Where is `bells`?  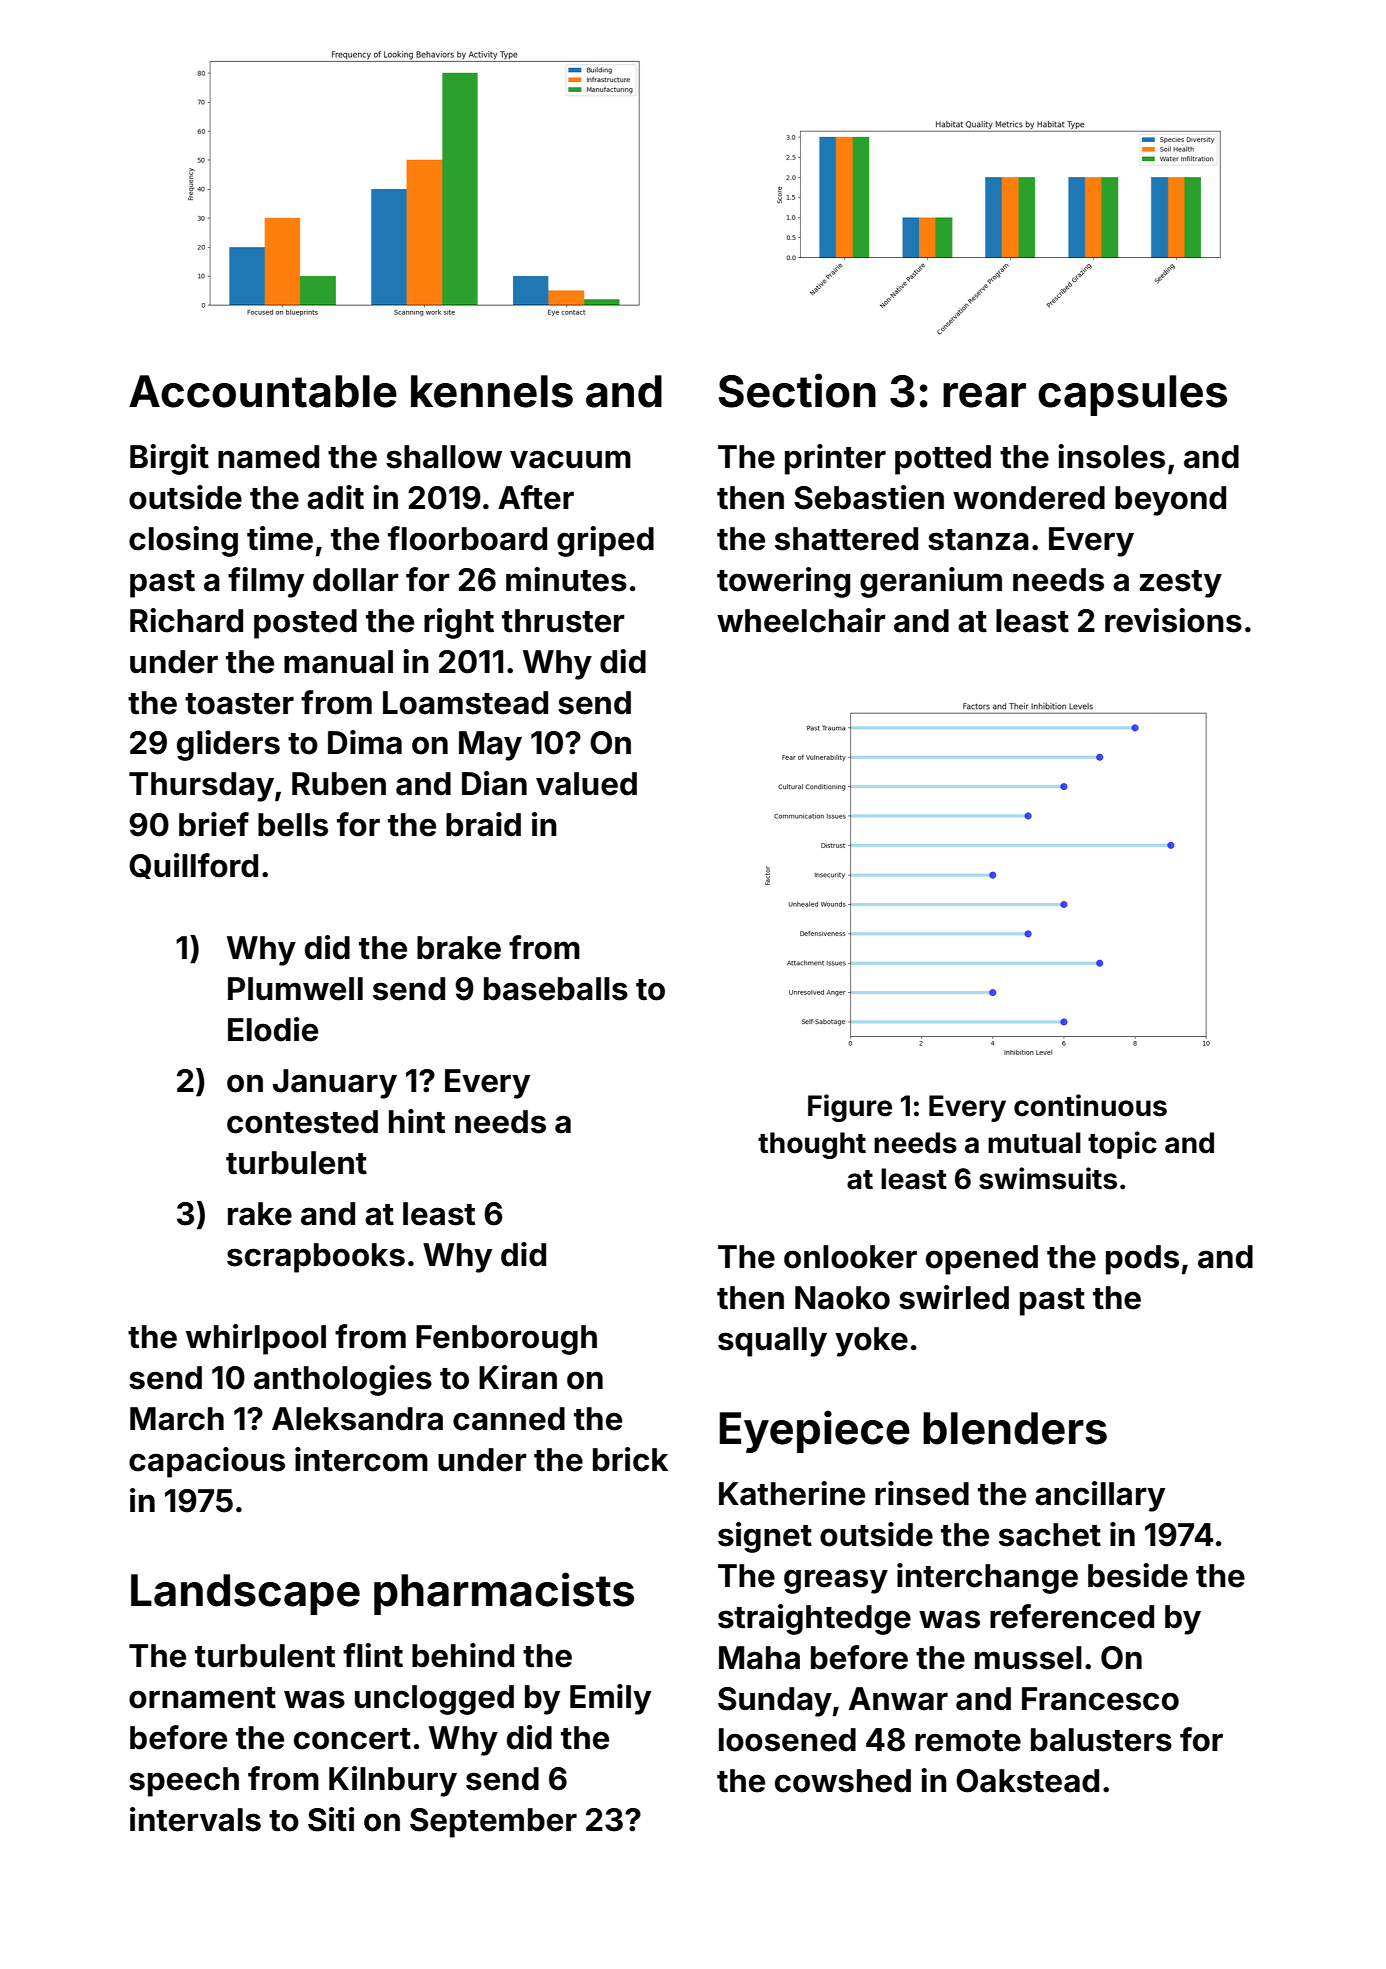
bells is located at coordinates (293, 825).
